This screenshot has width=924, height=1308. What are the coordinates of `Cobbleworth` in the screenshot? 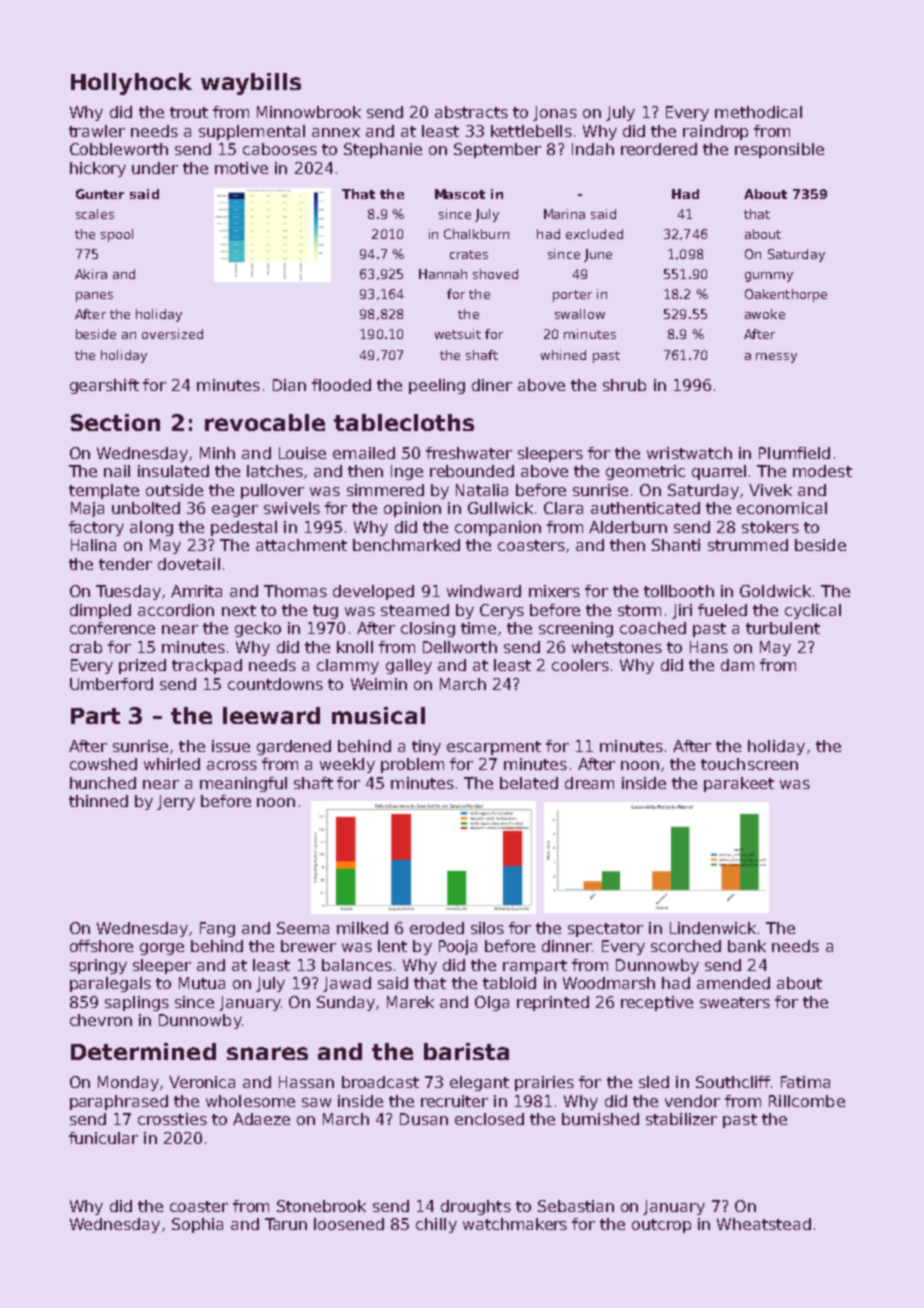 It's located at (119, 149).
